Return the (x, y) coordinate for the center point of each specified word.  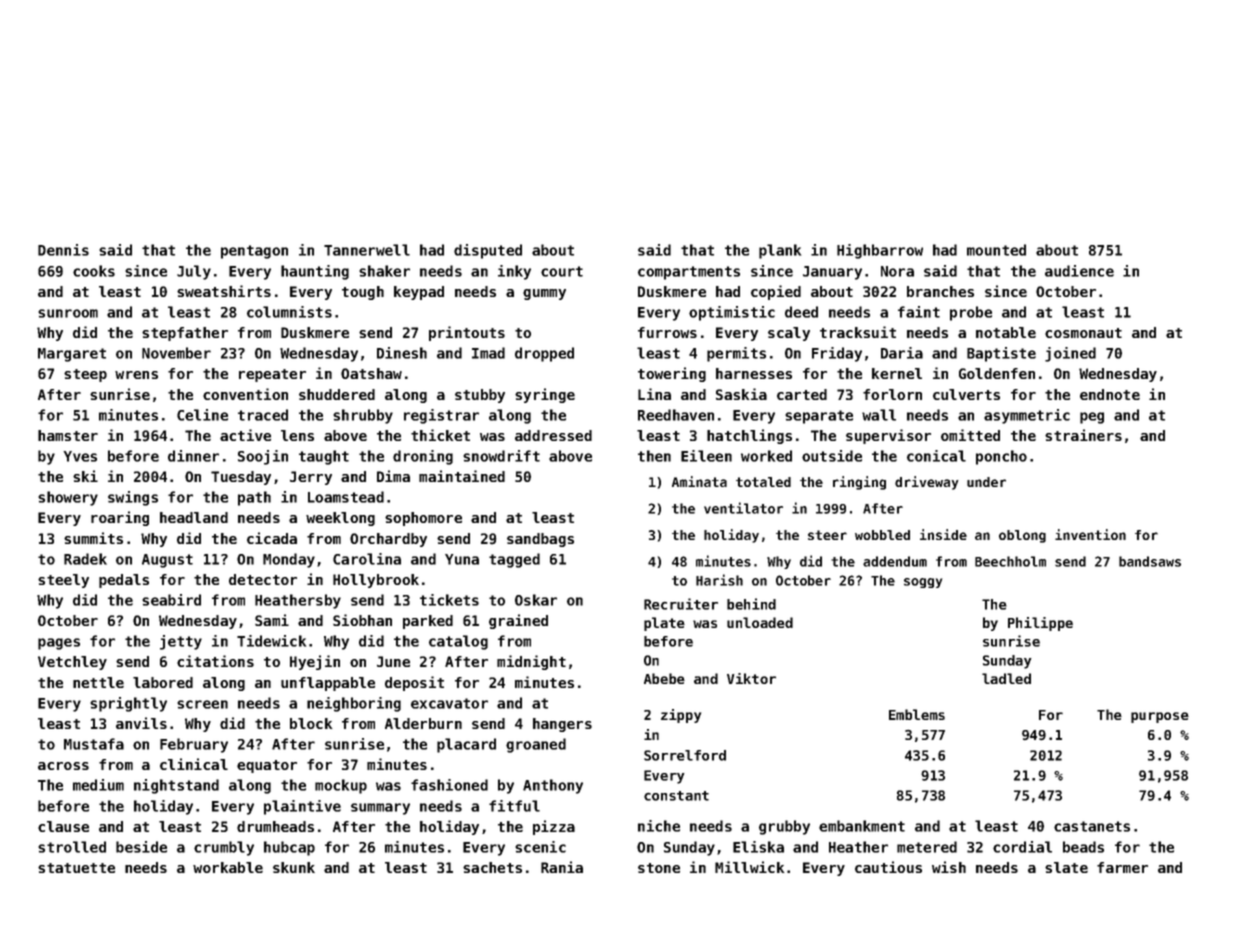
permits (736, 354)
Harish (719, 580)
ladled (1006, 678)
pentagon (254, 252)
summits (93, 538)
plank (780, 251)
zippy (681, 716)
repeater (272, 375)
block (311, 723)
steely (63, 581)
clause (63, 826)
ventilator (743, 508)
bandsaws (1150, 561)
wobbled (882, 535)
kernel (897, 373)
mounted (996, 250)
